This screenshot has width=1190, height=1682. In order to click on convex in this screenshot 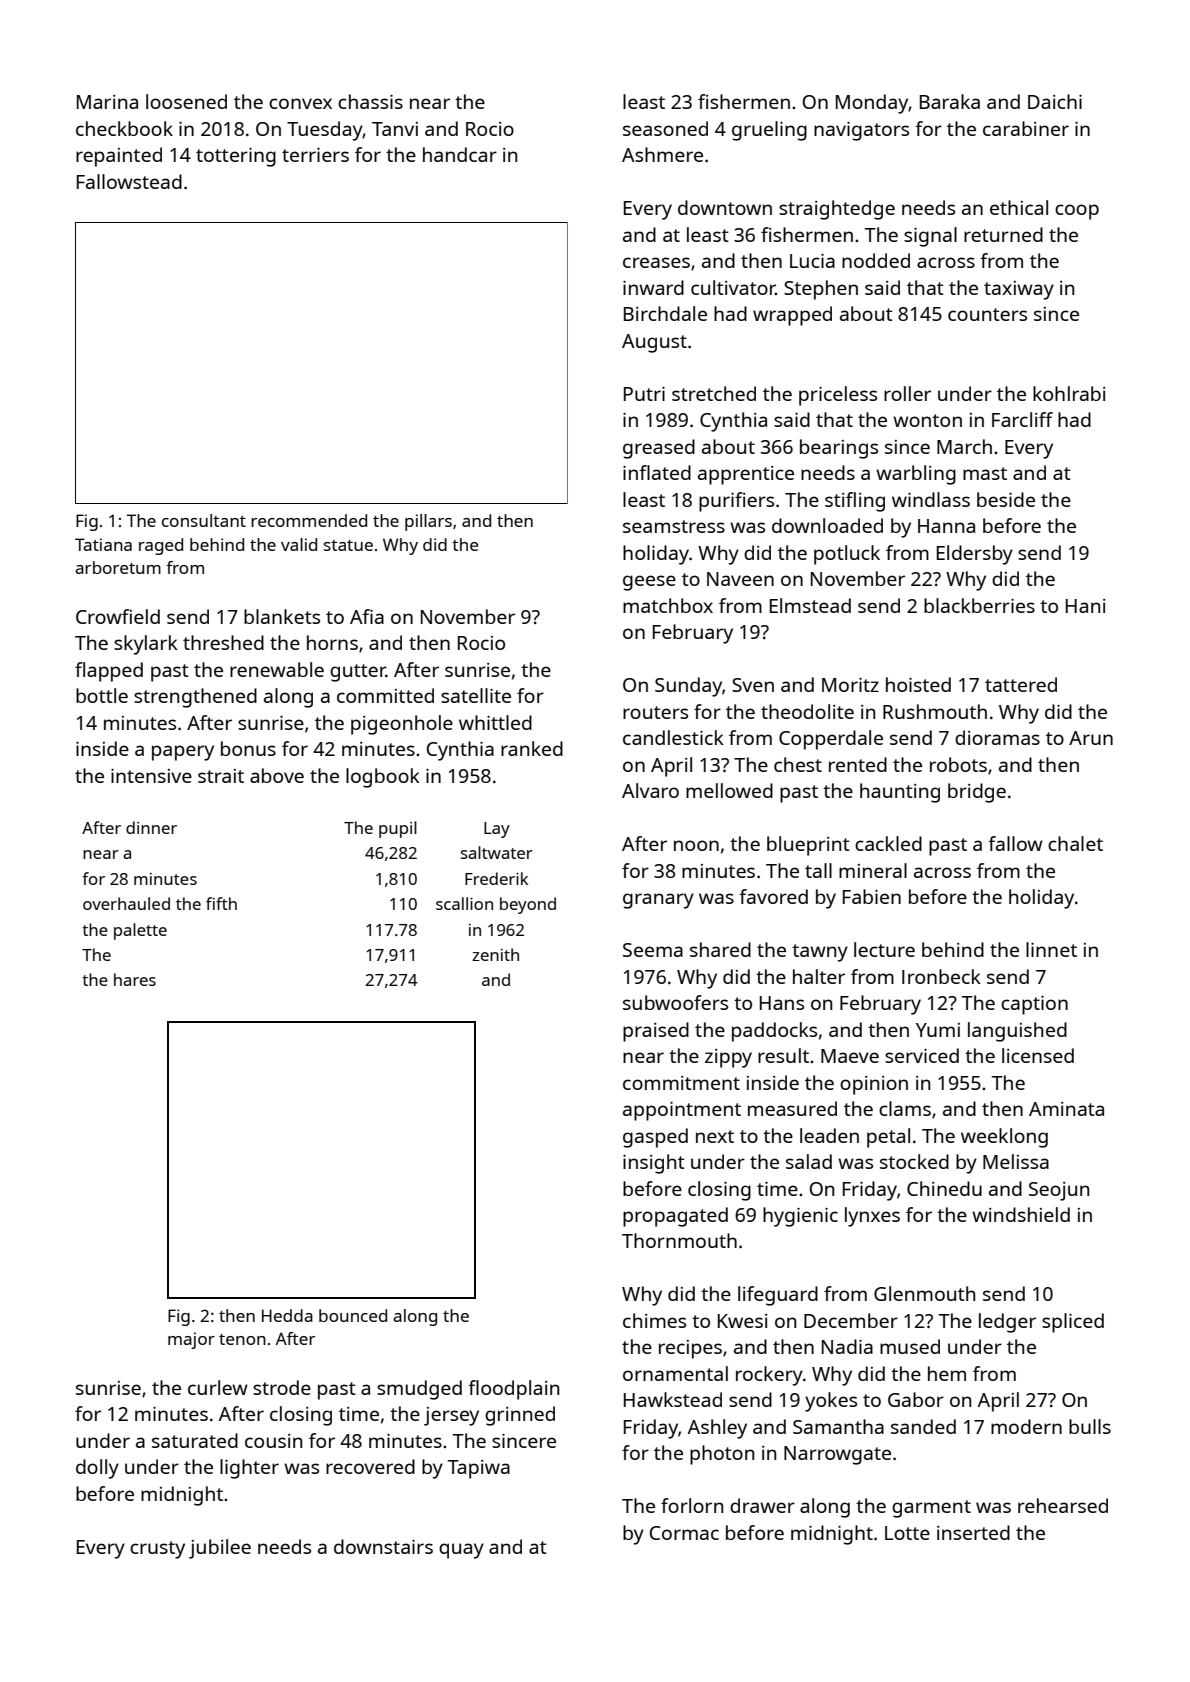, I will do `click(300, 103)`.
